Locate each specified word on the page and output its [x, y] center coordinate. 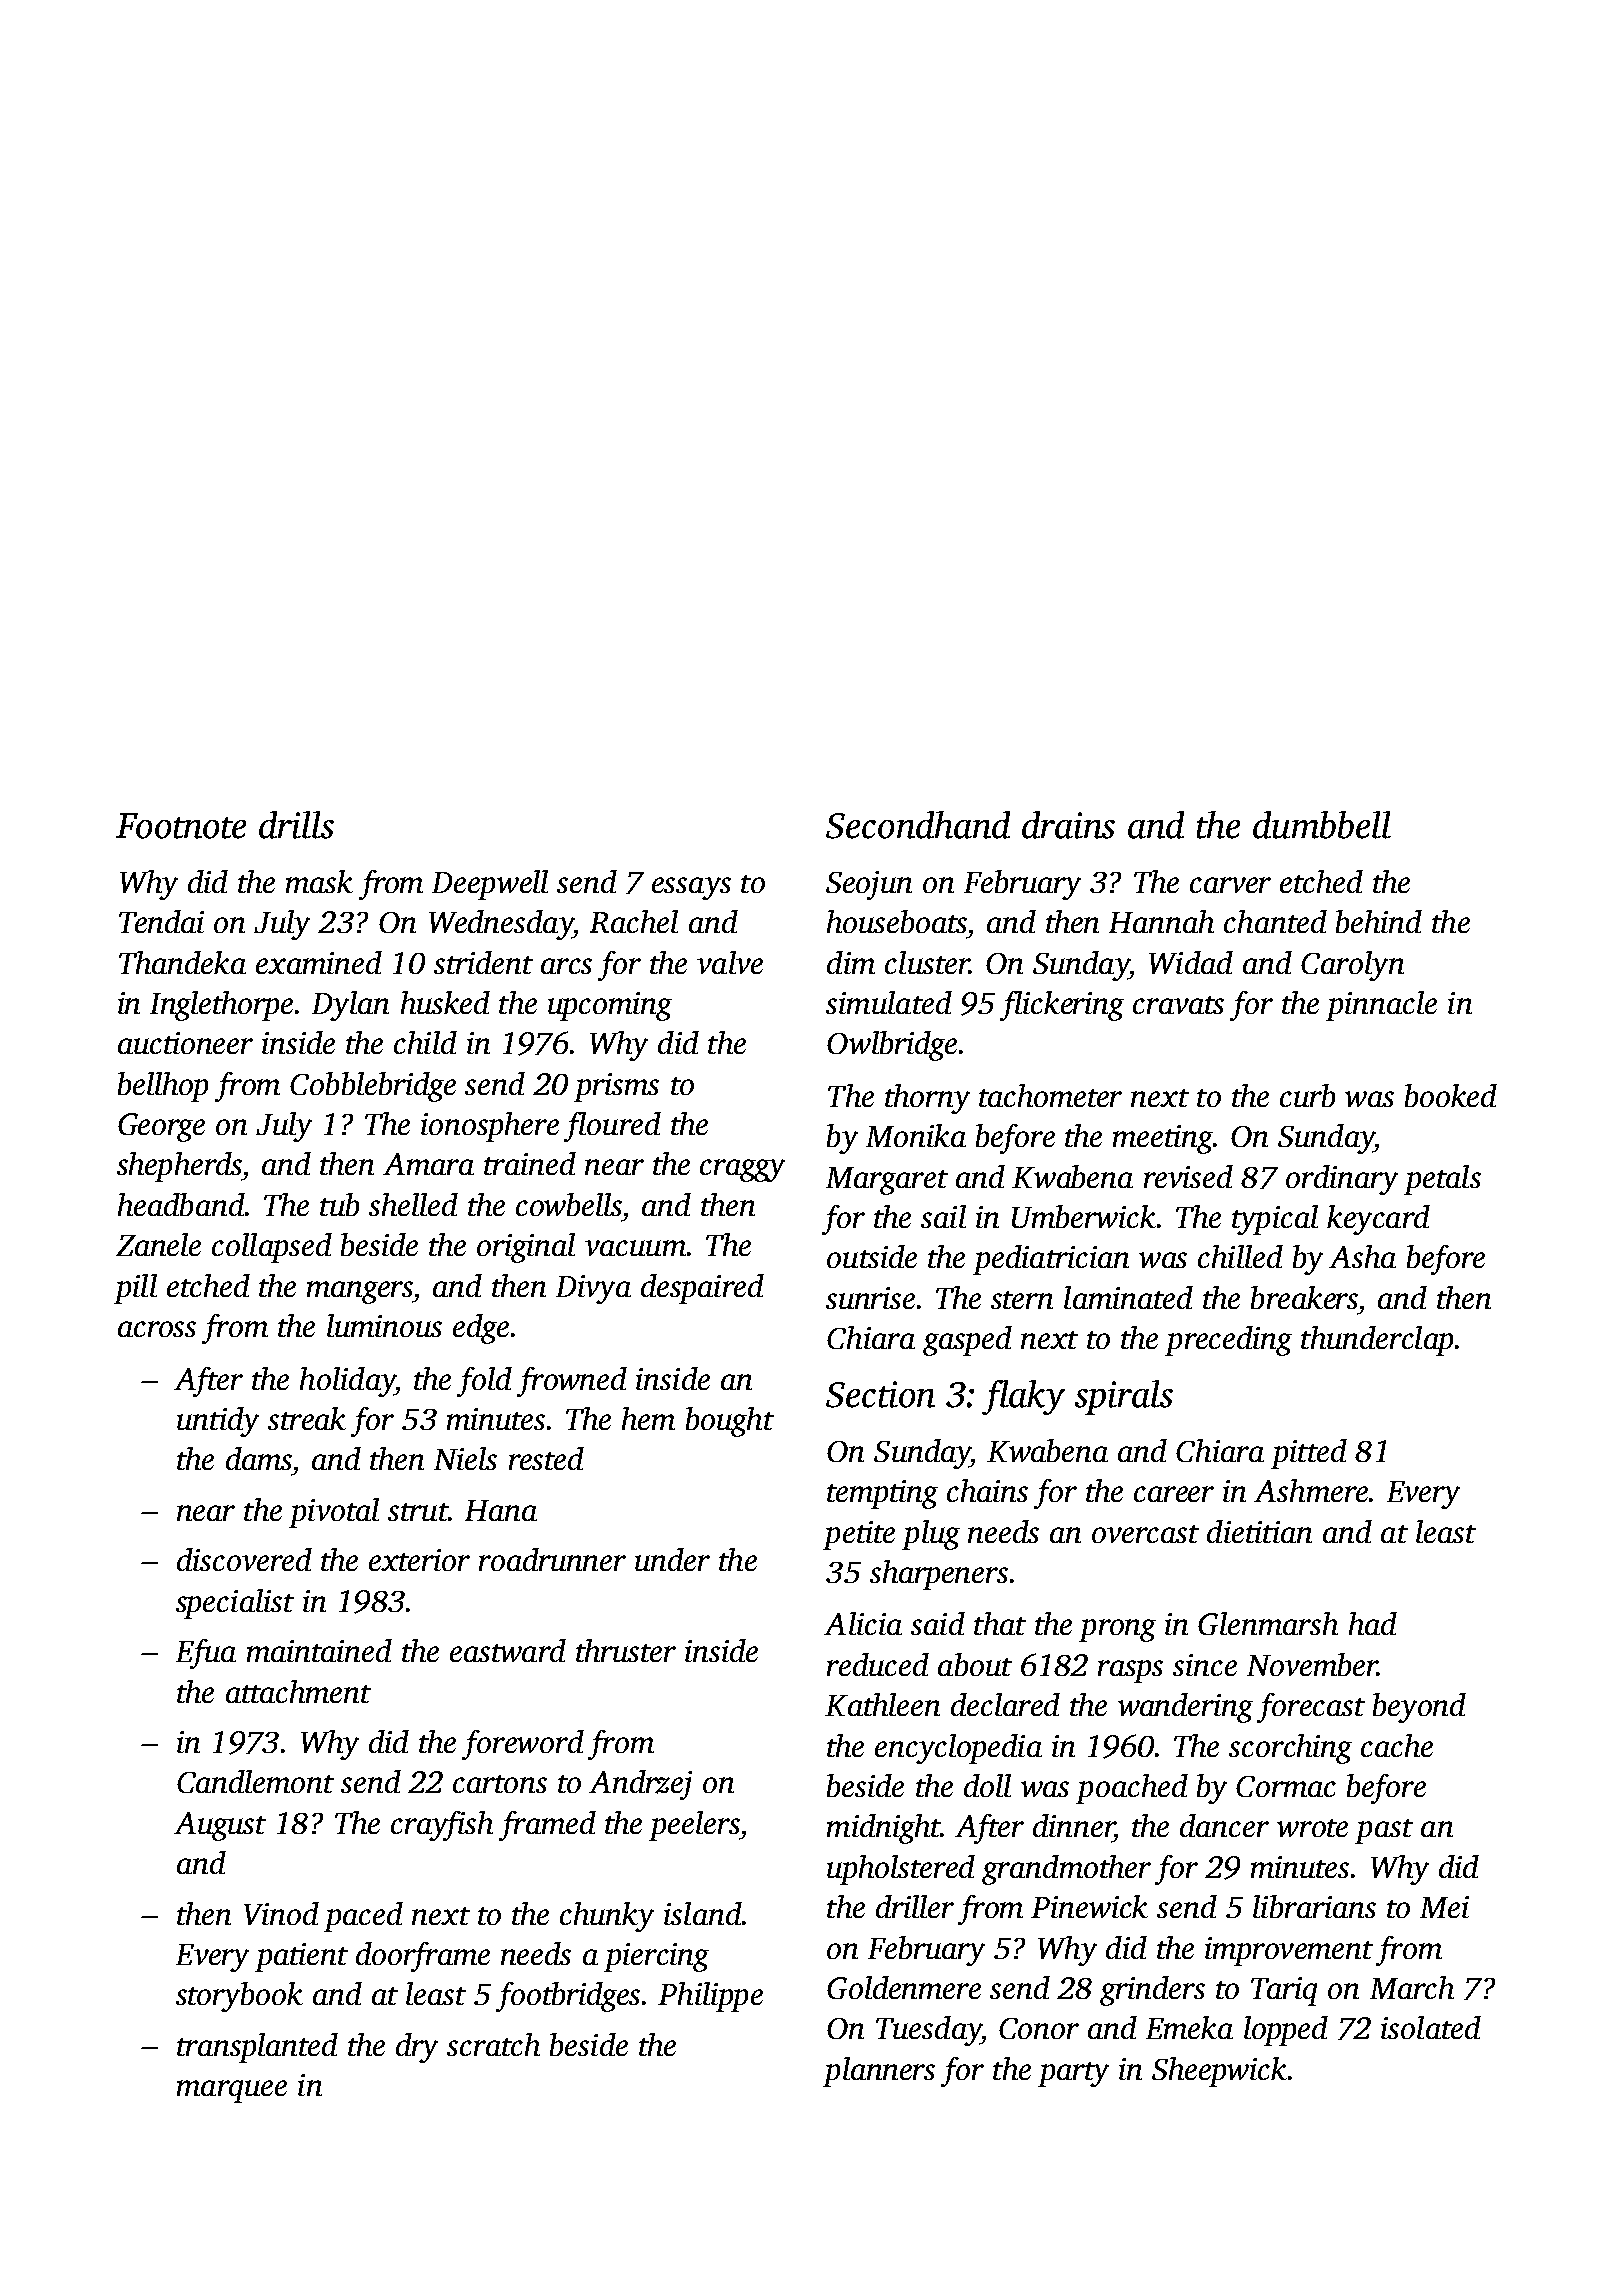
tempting [882, 1494]
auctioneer [185, 1043]
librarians [1314, 1906]
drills [296, 825]
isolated [1431, 2027]
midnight [884, 1829]
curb [1307, 1095]
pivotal [334, 1513]
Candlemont [255, 1781]
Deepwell [490, 885]
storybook [239, 1997]
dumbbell [1322, 825]
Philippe [710, 1997]
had [1373, 1623]
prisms [616, 1087]
